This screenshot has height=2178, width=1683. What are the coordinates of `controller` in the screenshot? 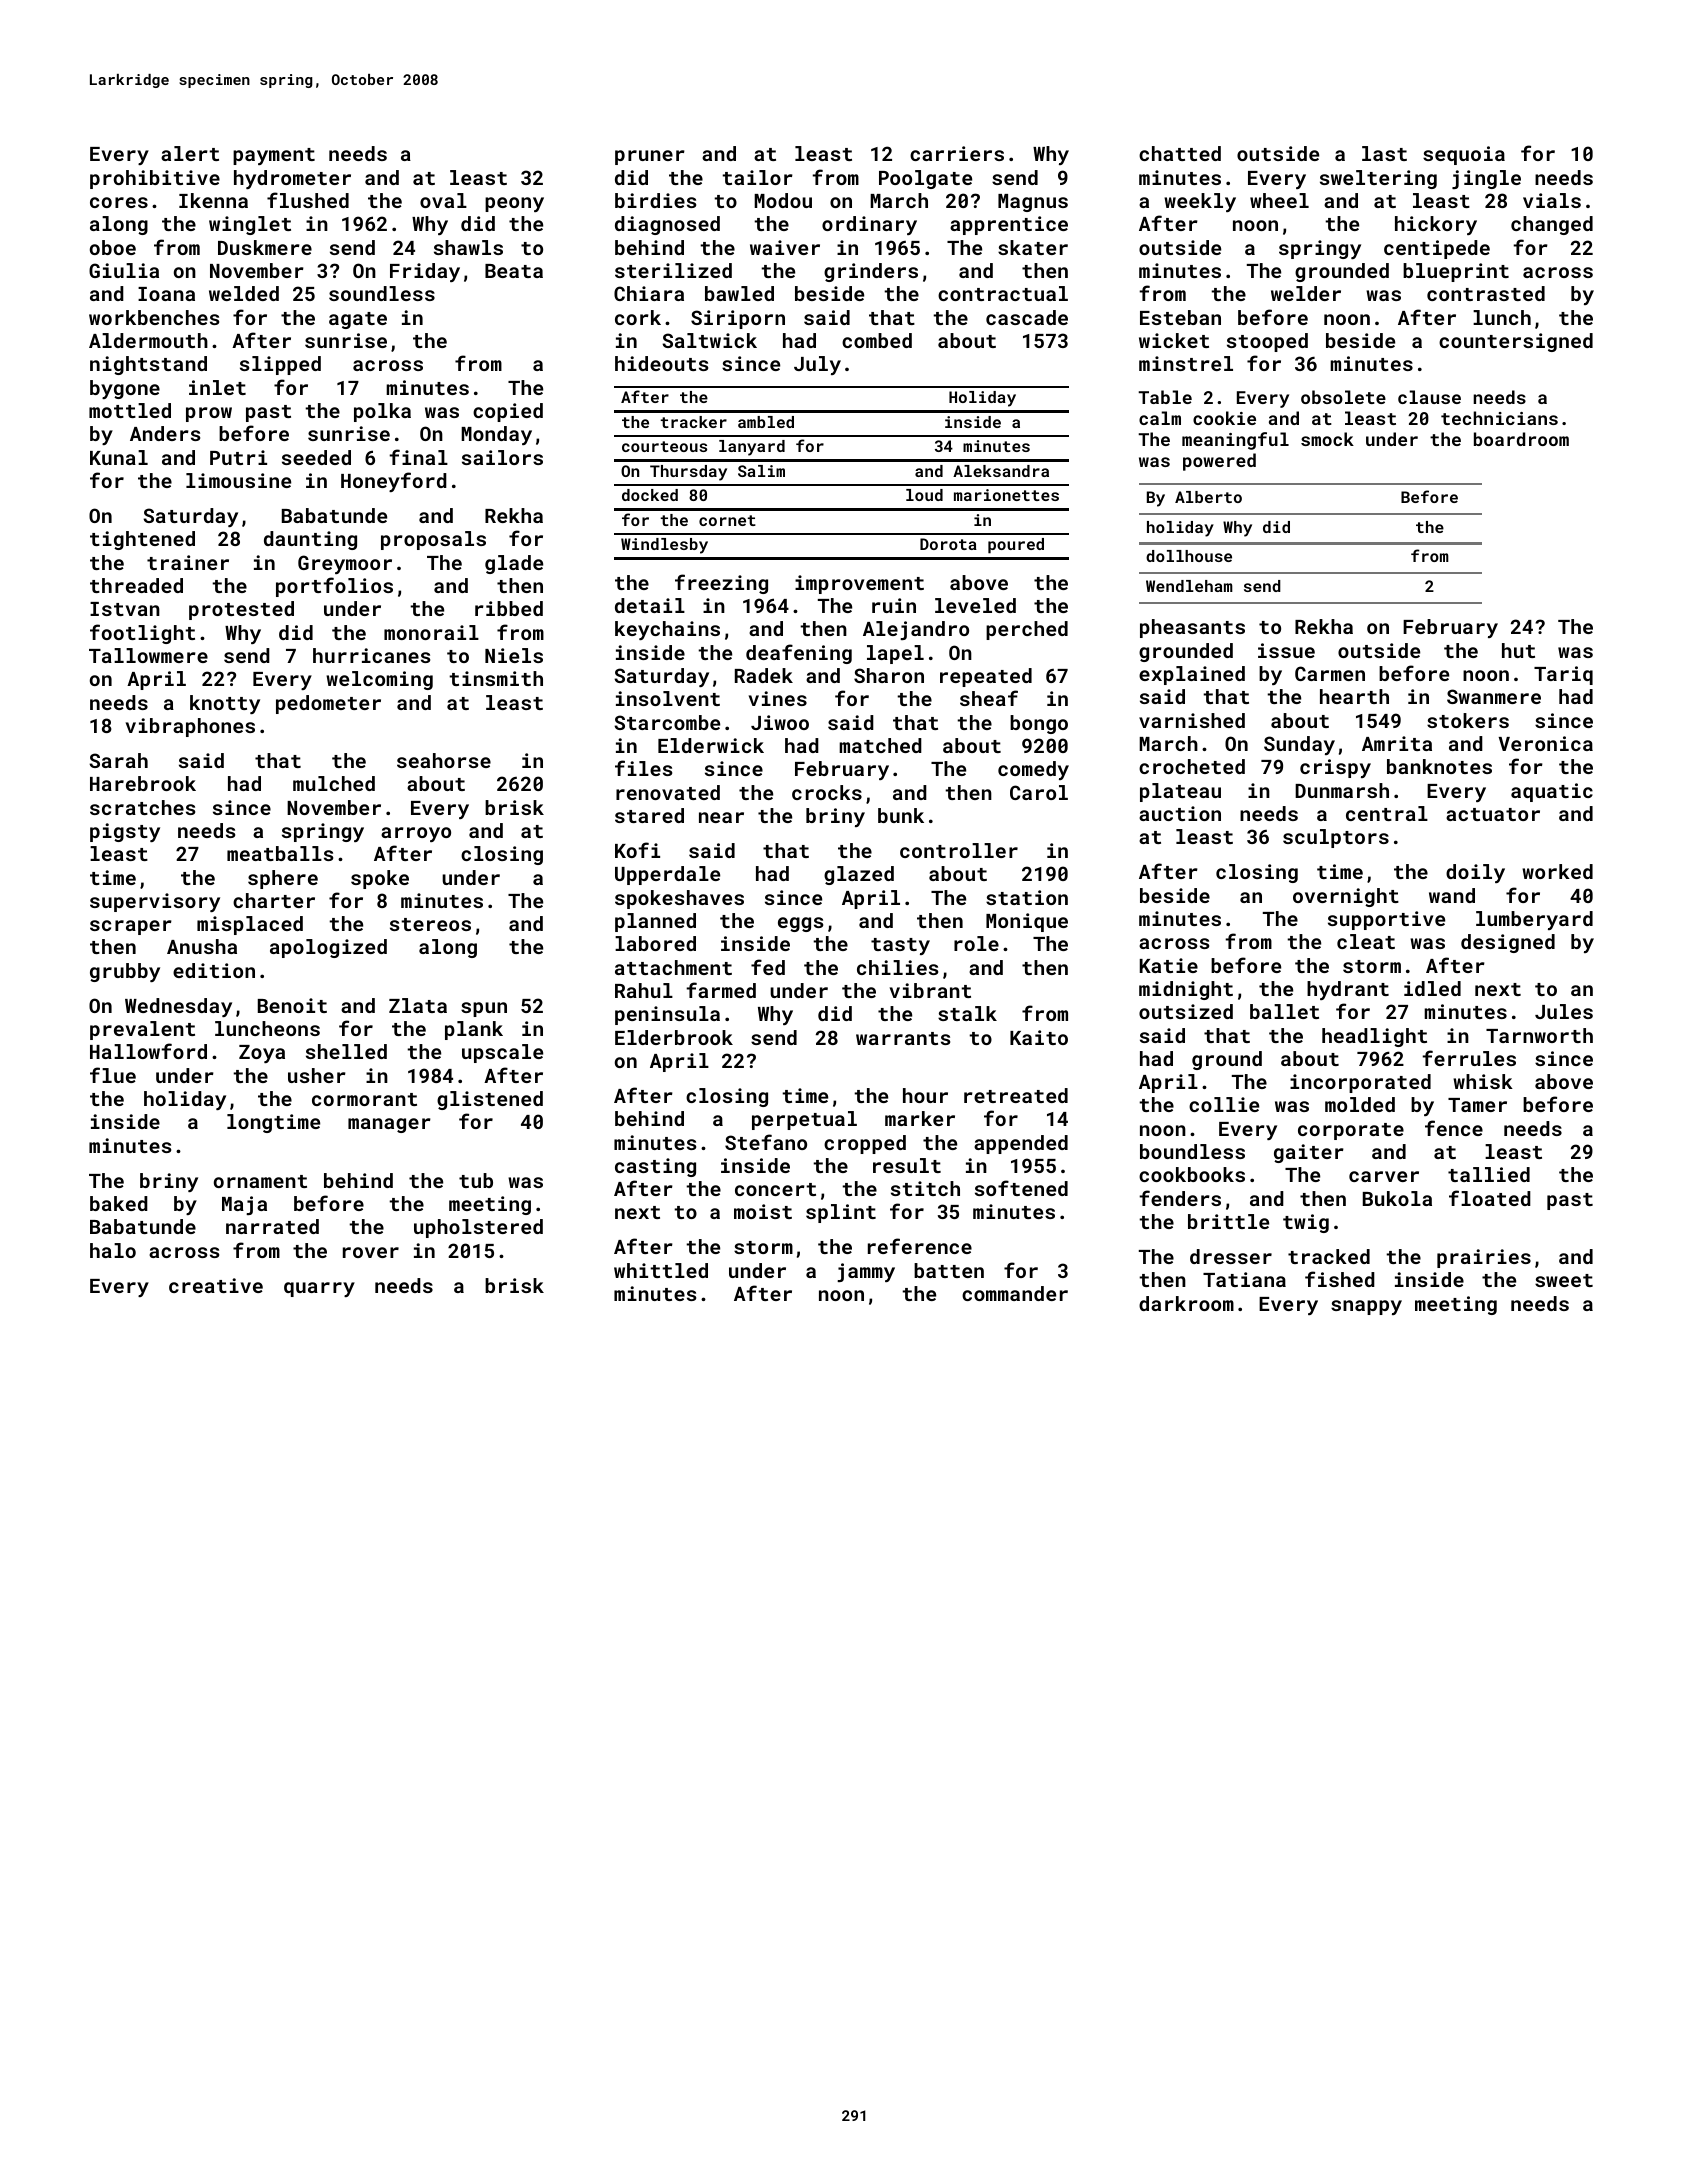 It's located at (959, 850).
